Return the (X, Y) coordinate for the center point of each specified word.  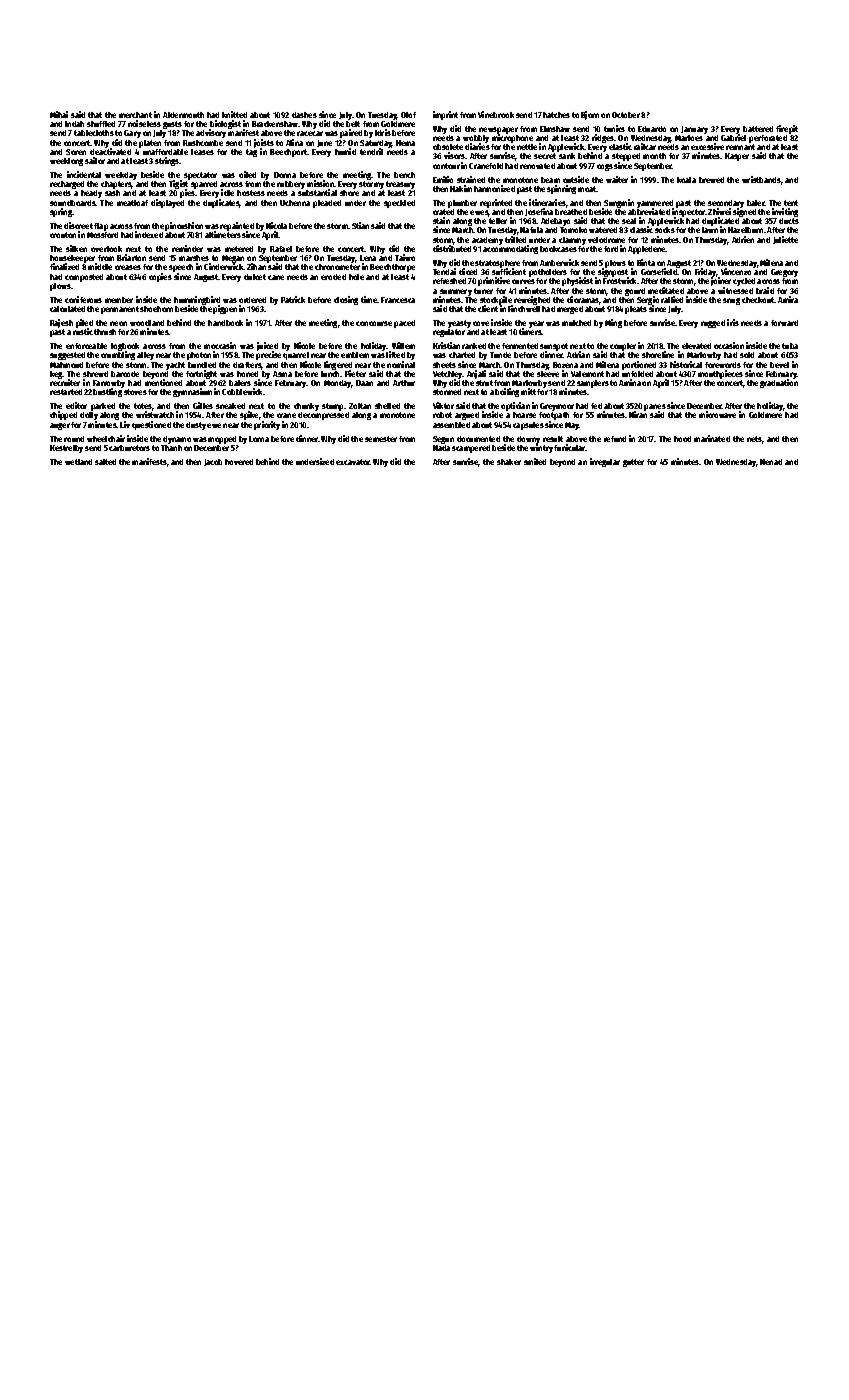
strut (484, 383)
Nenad (771, 462)
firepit (787, 129)
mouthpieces (720, 374)
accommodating (510, 249)
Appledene (647, 250)
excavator (353, 462)
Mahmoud (66, 365)
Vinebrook (496, 114)
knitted (234, 114)
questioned (151, 425)
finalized (64, 266)
